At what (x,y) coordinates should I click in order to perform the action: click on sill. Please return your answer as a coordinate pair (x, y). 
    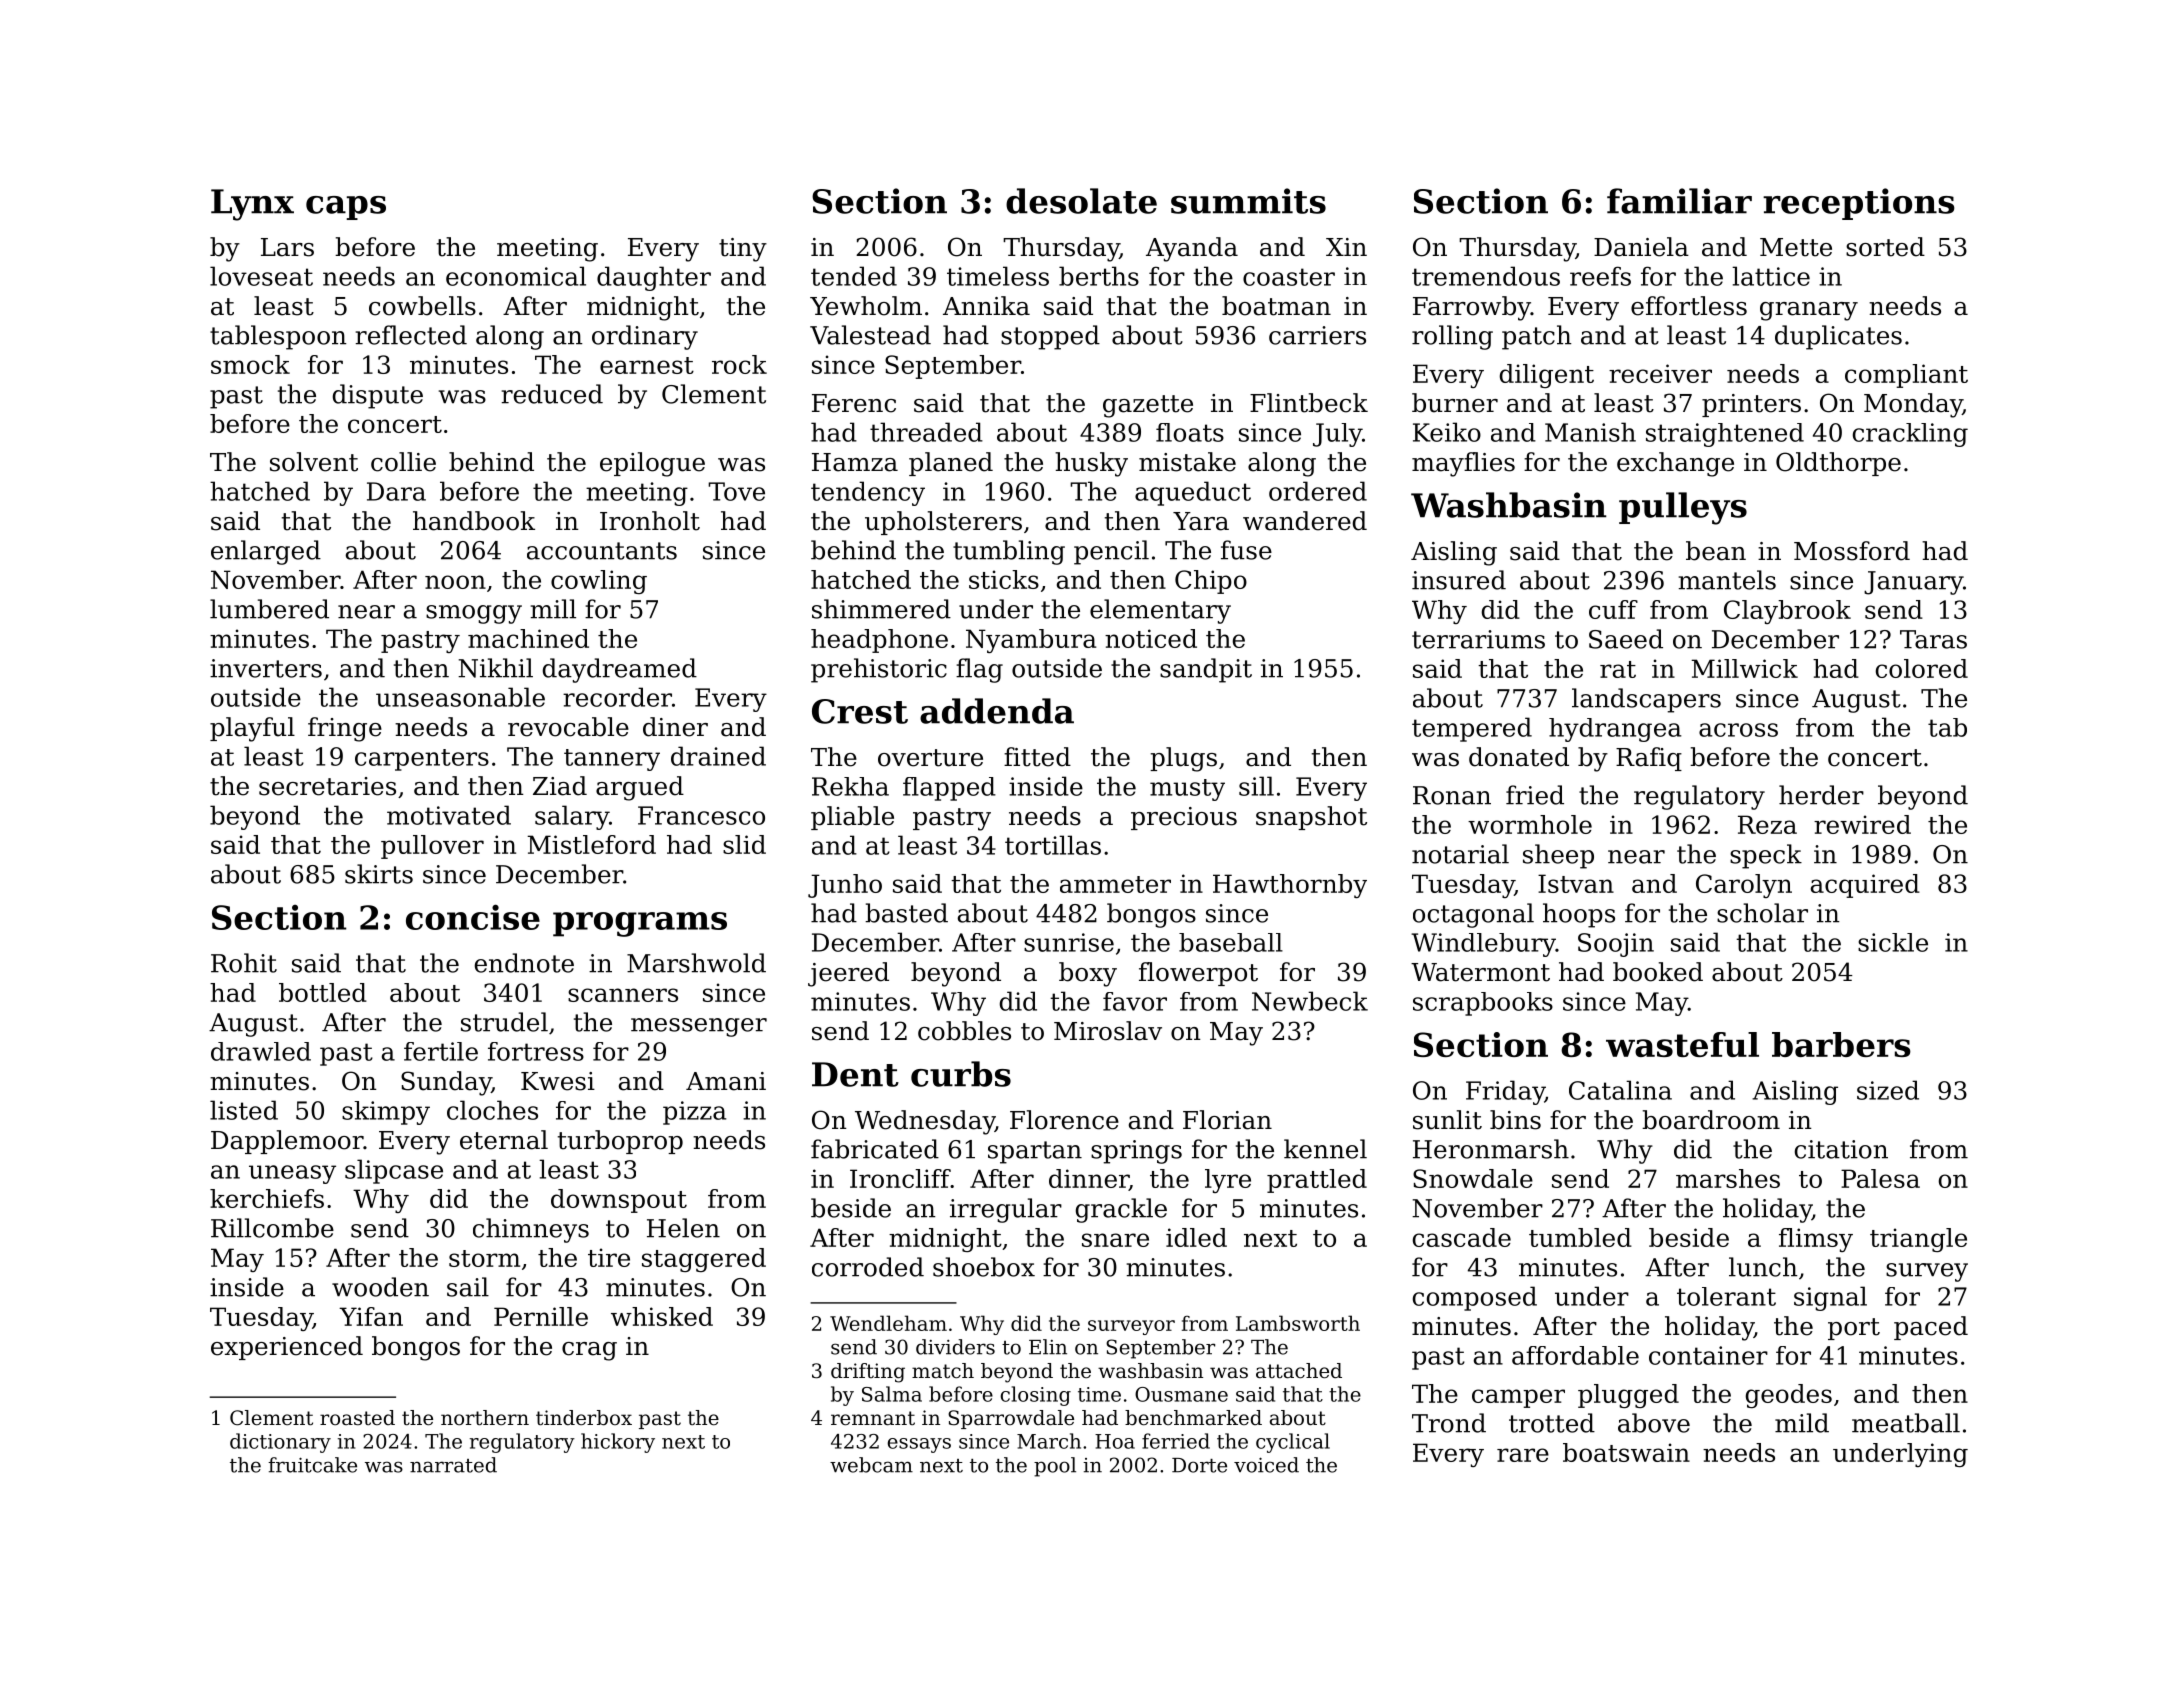
    Looking at the image, I should click on (1256, 786).
